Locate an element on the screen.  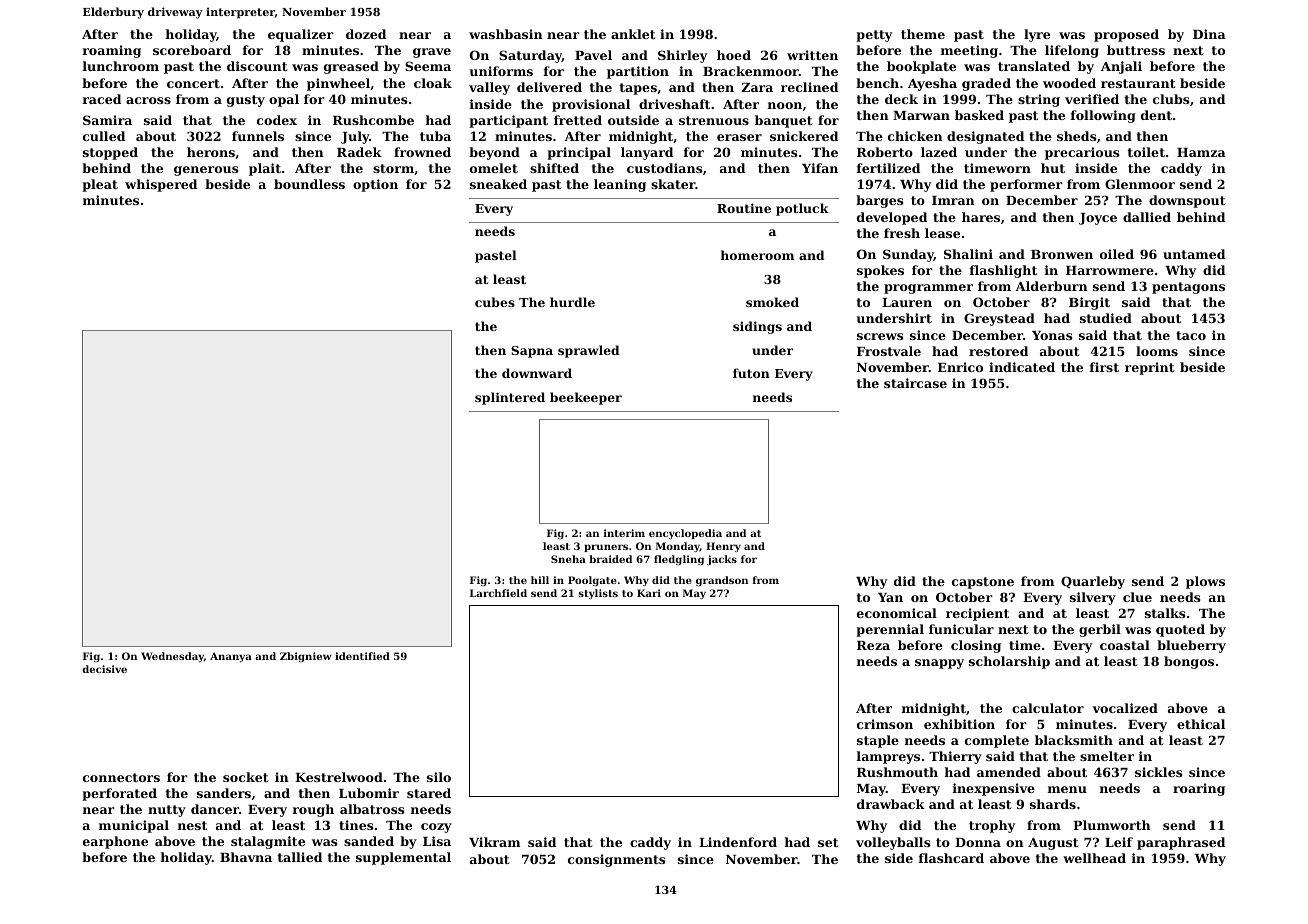
tallied is located at coordinates (300, 857).
